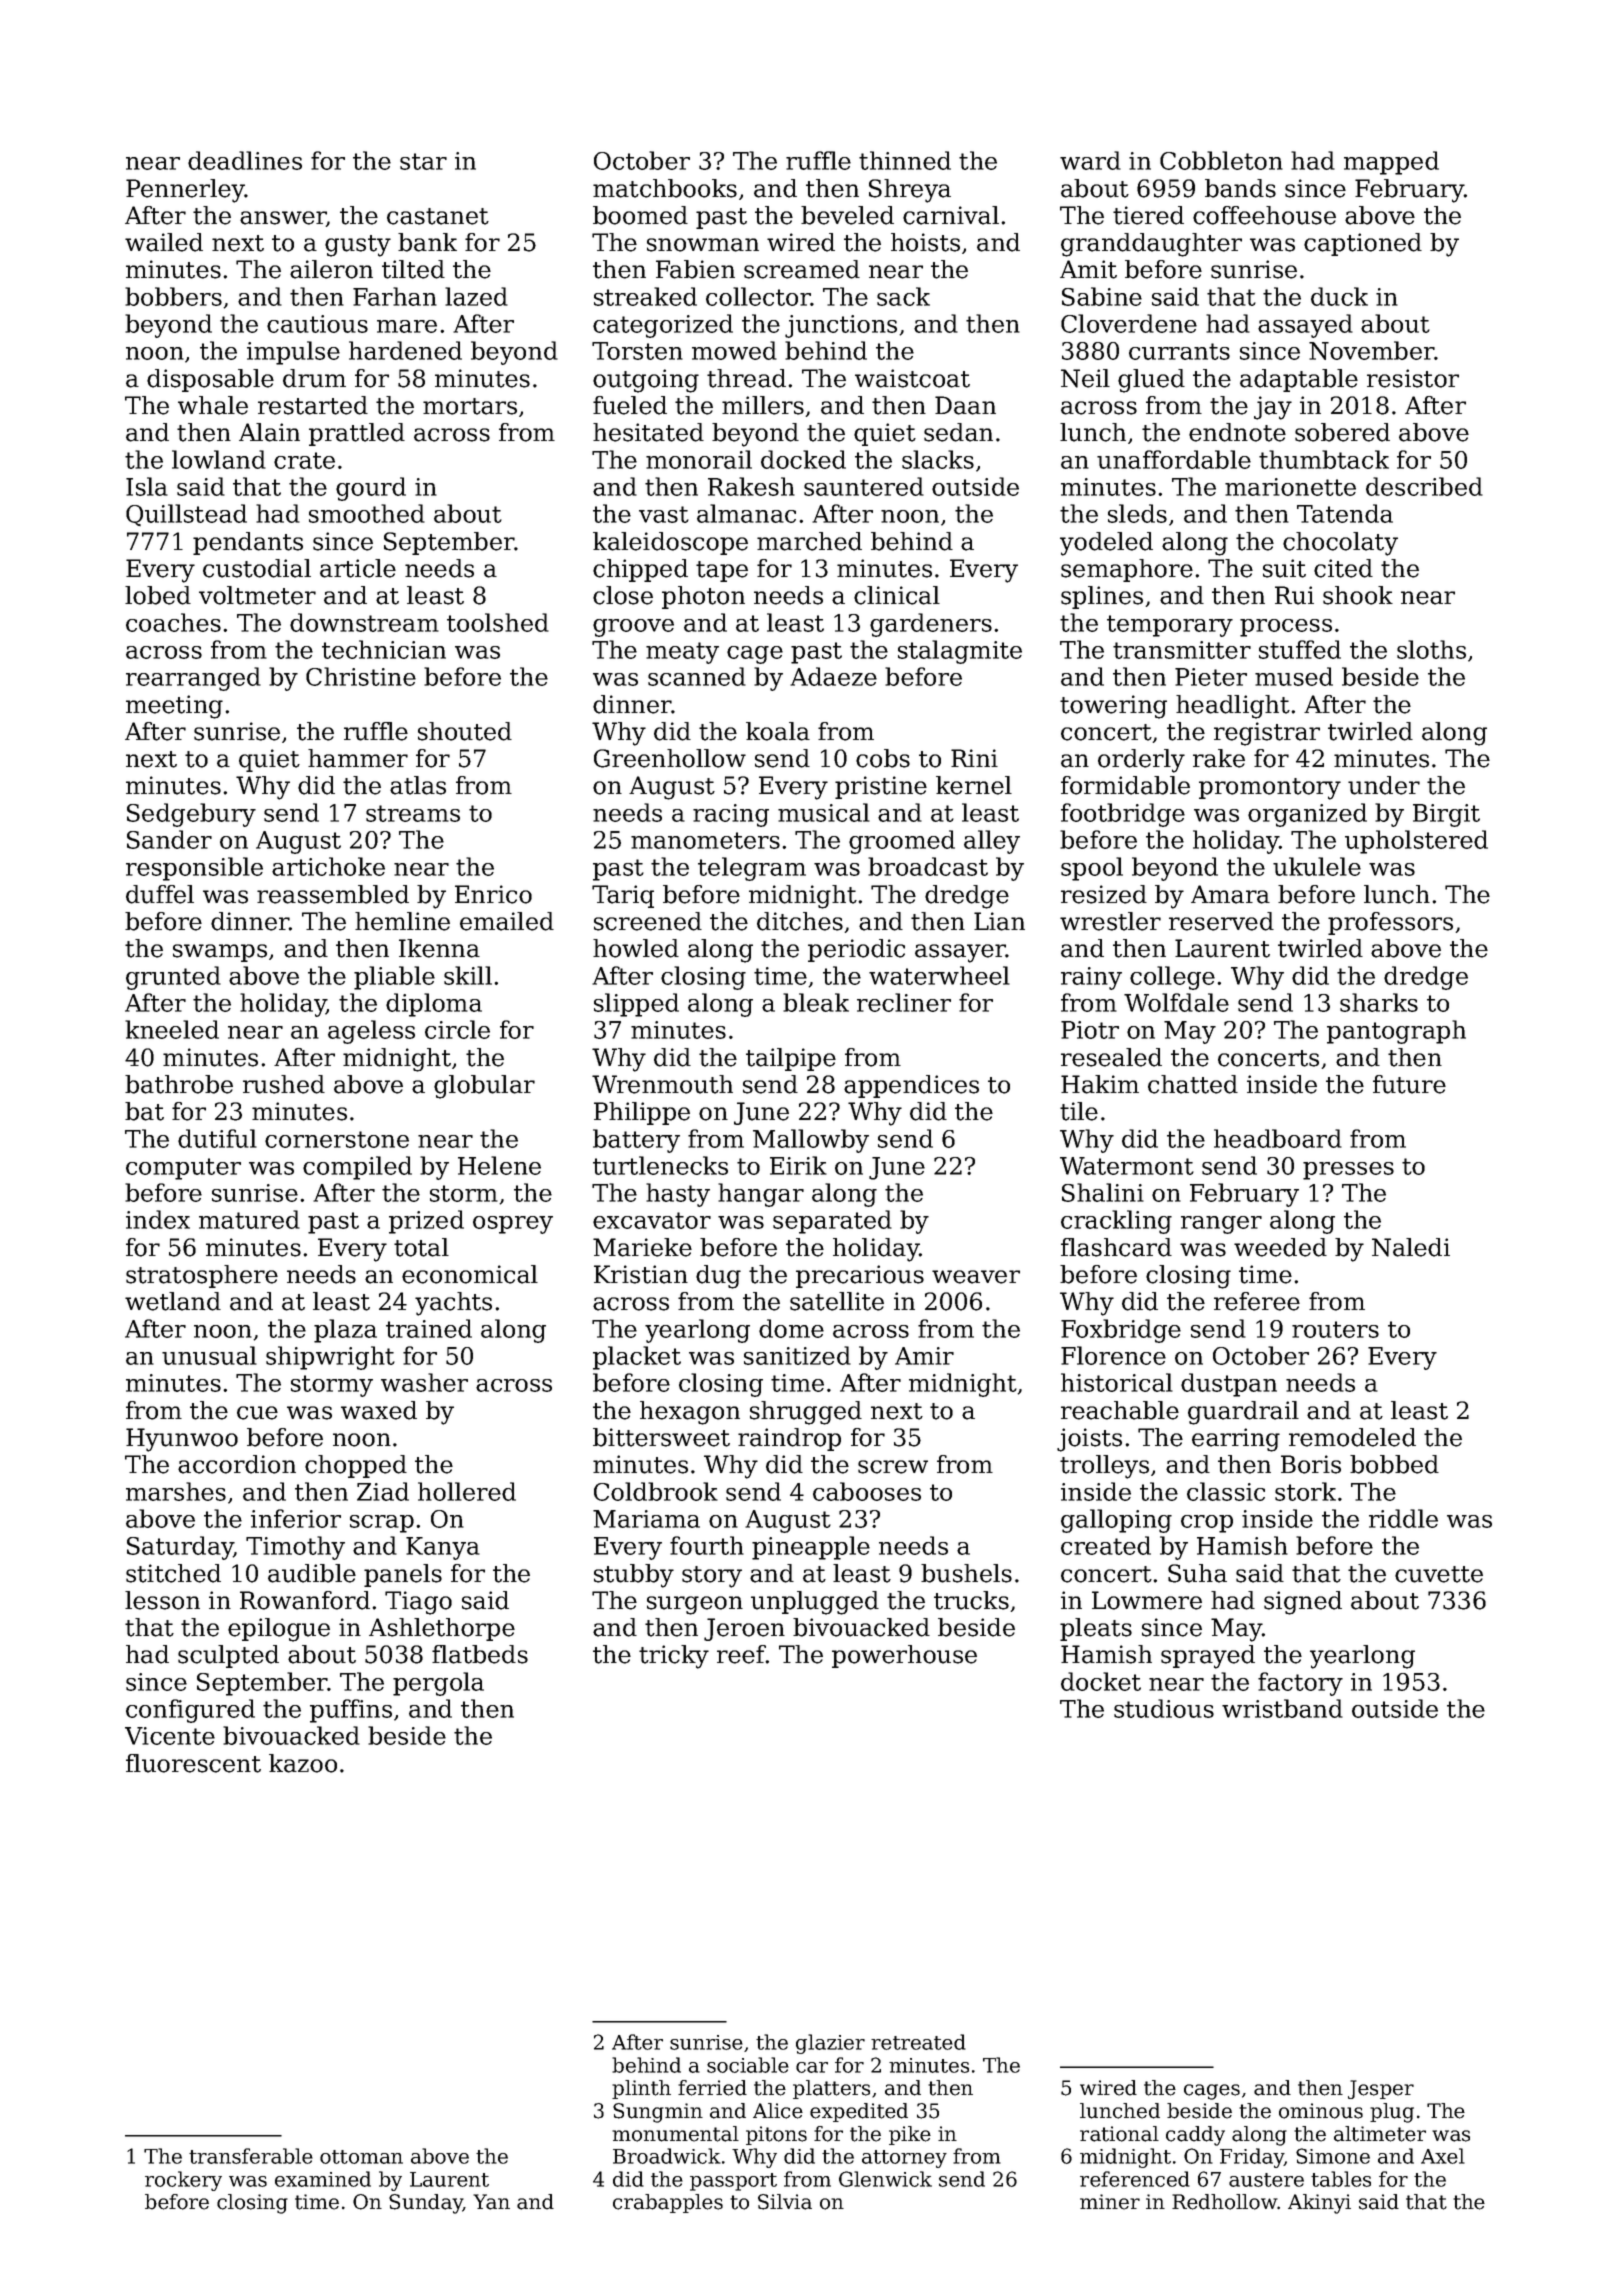 The width and height of the screenshot is (1620, 2292). What do you see at coordinates (491, 2202) in the screenshot?
I see `Yan` at bounding box center [491, 2202].
